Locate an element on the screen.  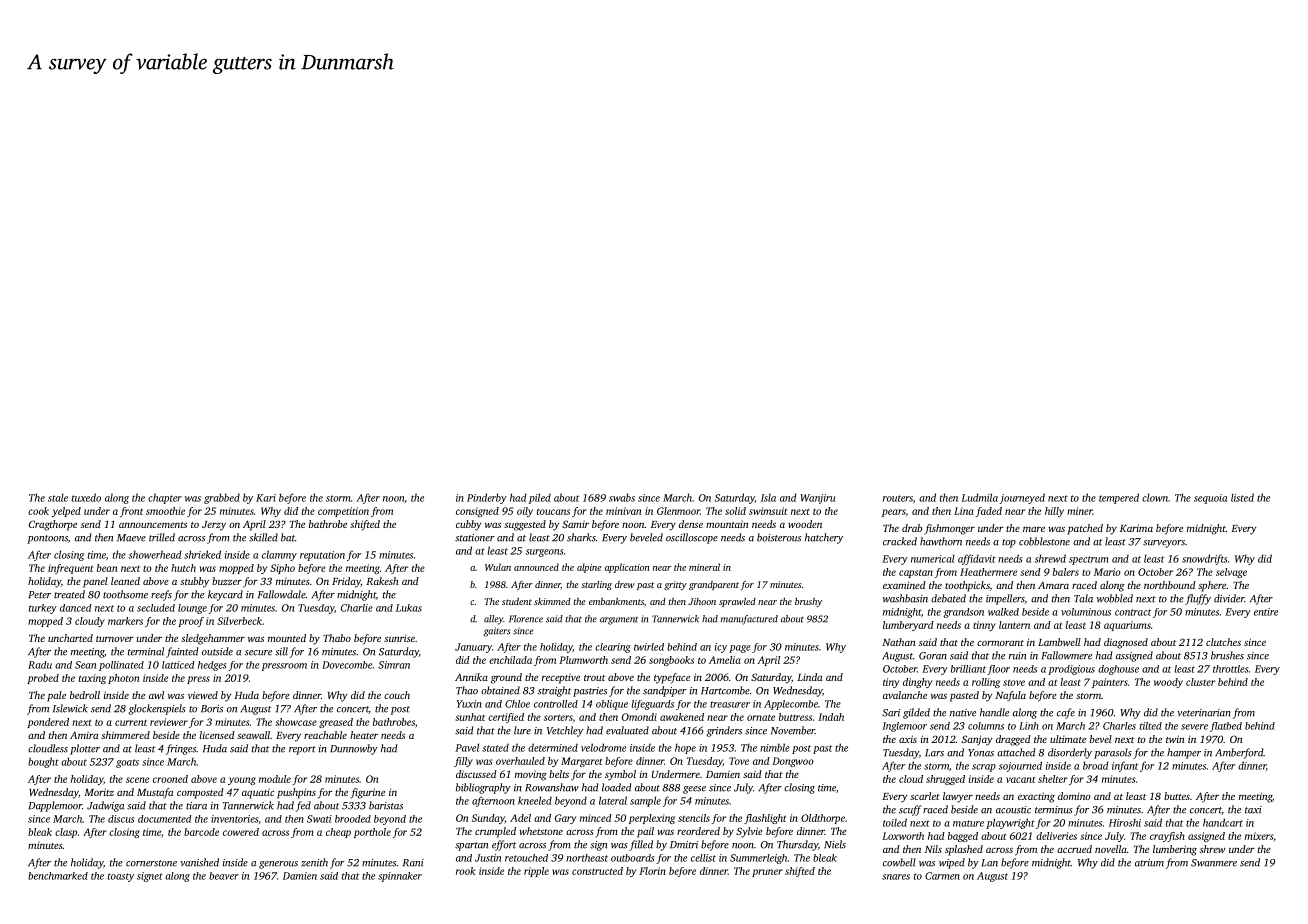
bagged is located at coordinates (963, 837).
